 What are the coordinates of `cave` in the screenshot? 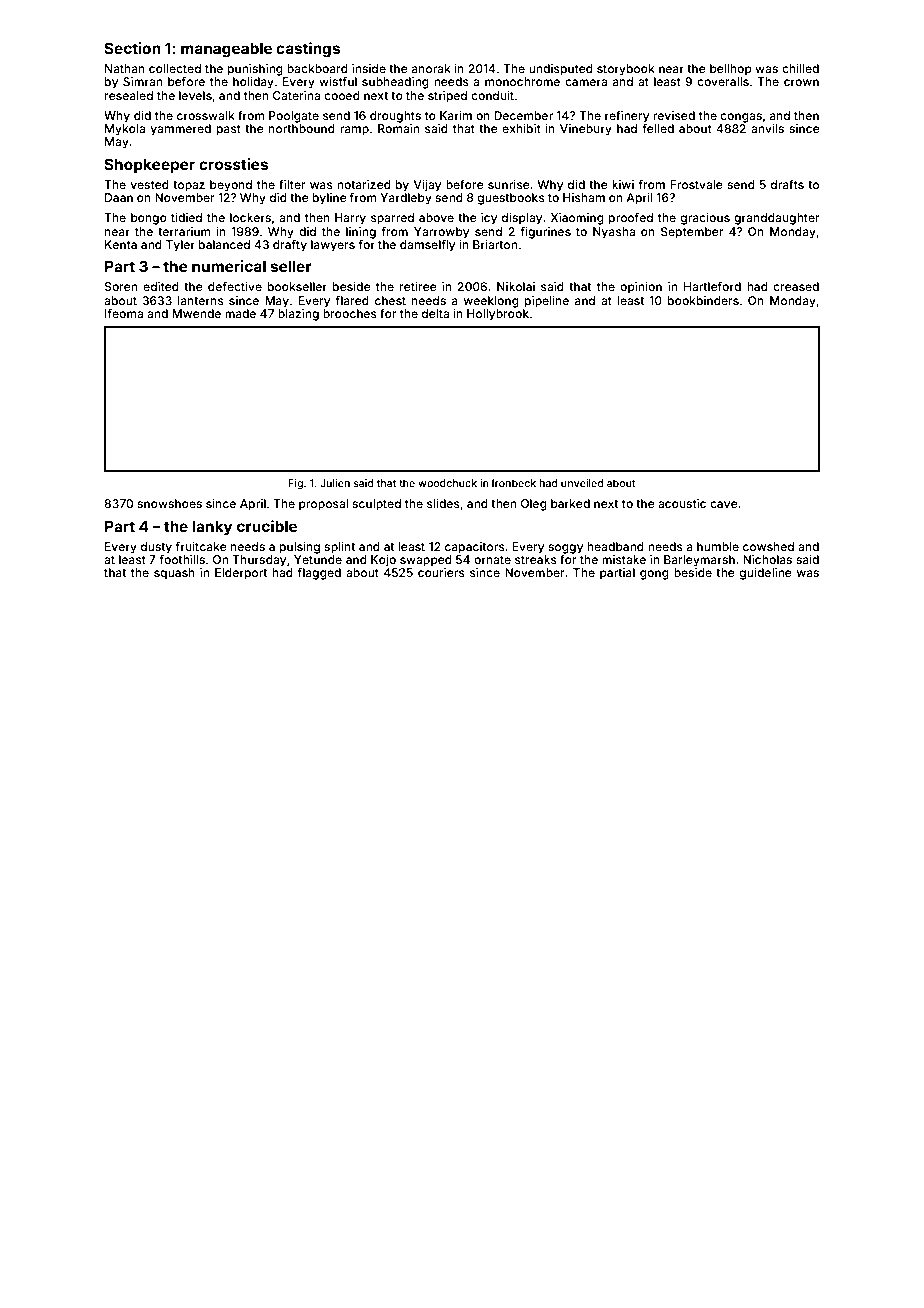 It's located at (724, 504).
